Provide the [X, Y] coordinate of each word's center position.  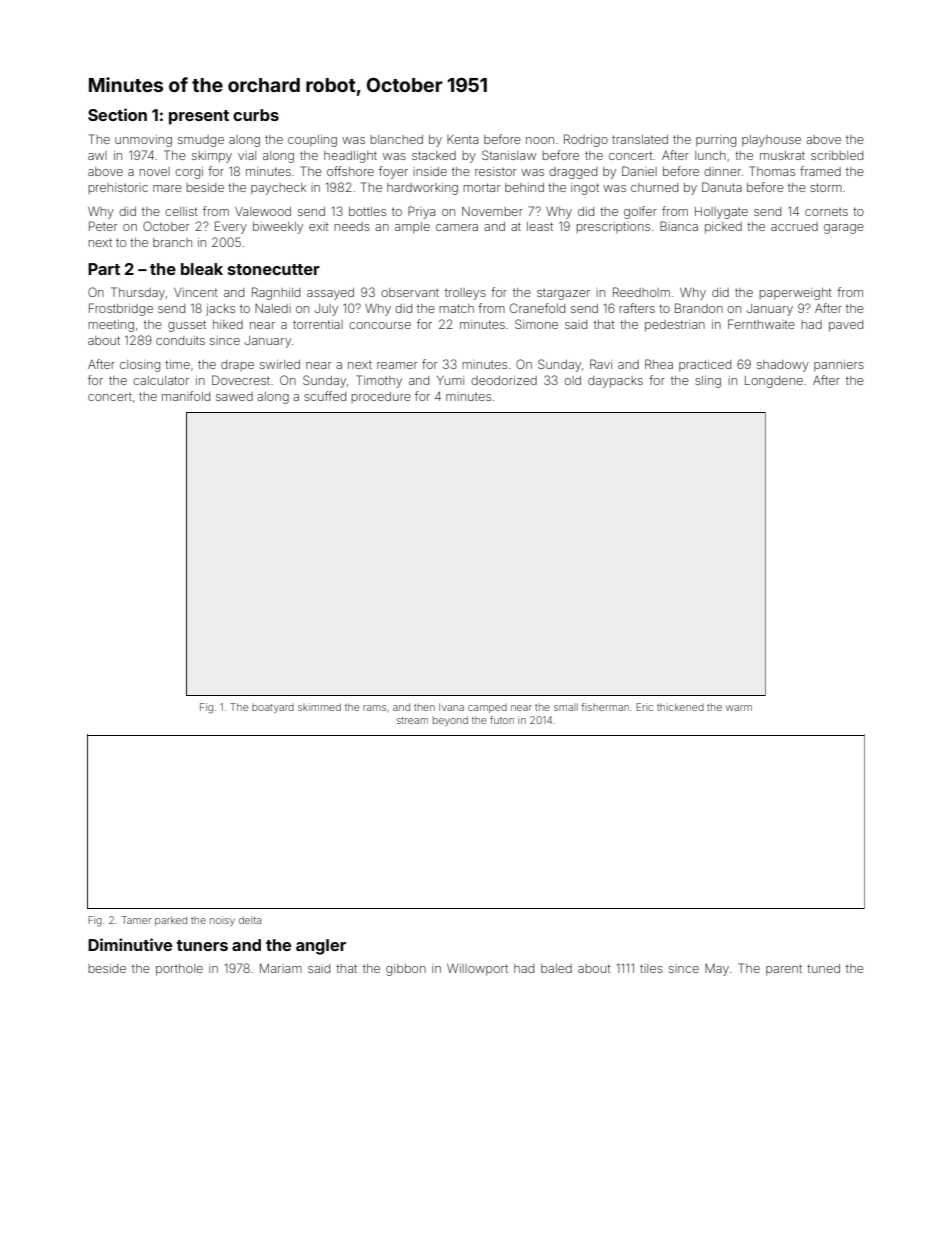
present [199, 117]
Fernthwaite [761, 324]
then [424, 707]
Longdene [774, 382]
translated [640, 139]
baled [556, 968]
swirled [280, 364]
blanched [396, 139]
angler [321, 947]
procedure [381, 397]
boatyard [273, 708]
